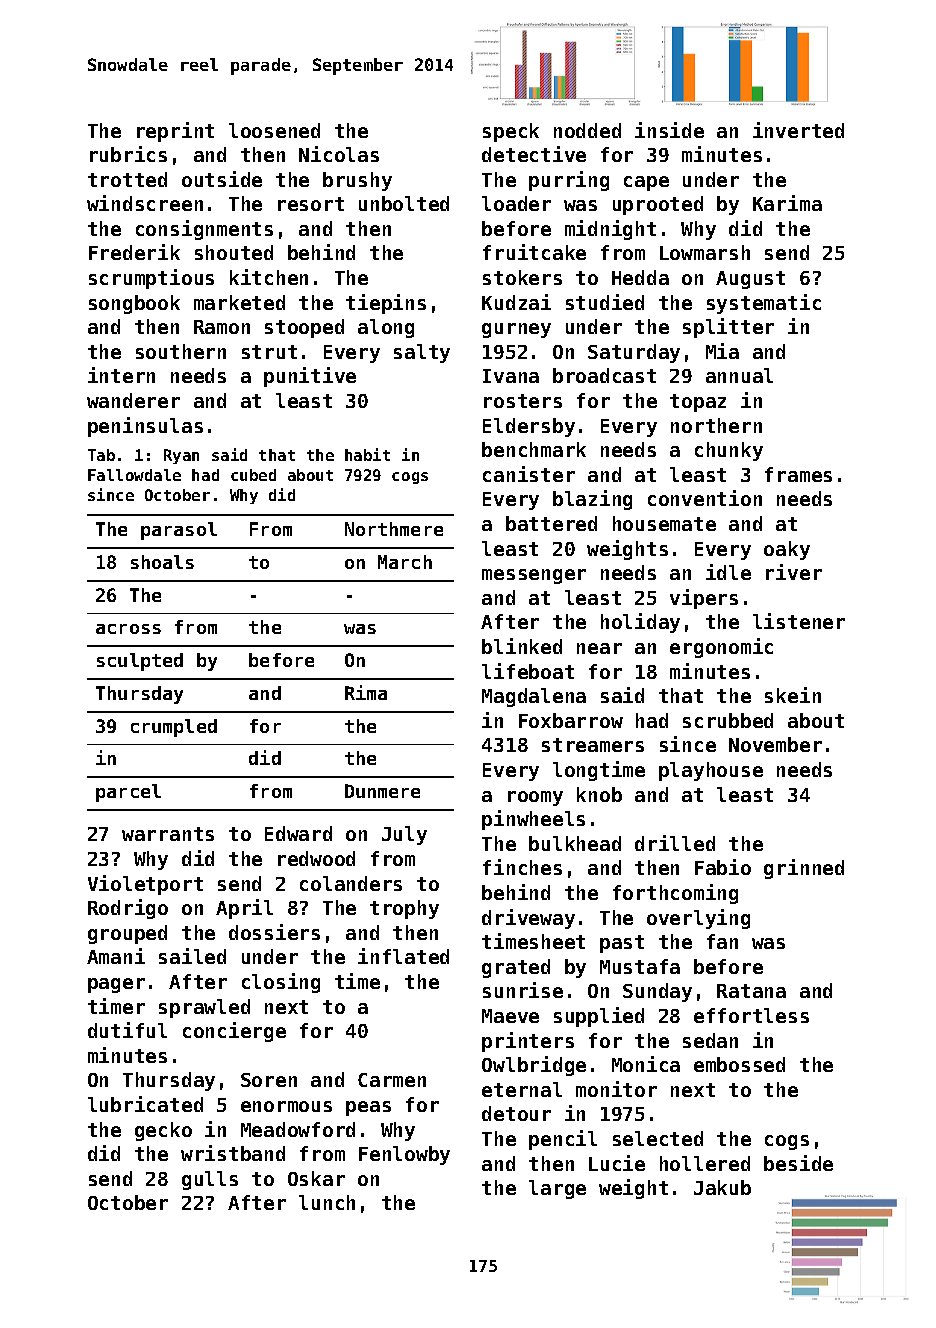  I want to click on pencil, so click(563, 1140).
